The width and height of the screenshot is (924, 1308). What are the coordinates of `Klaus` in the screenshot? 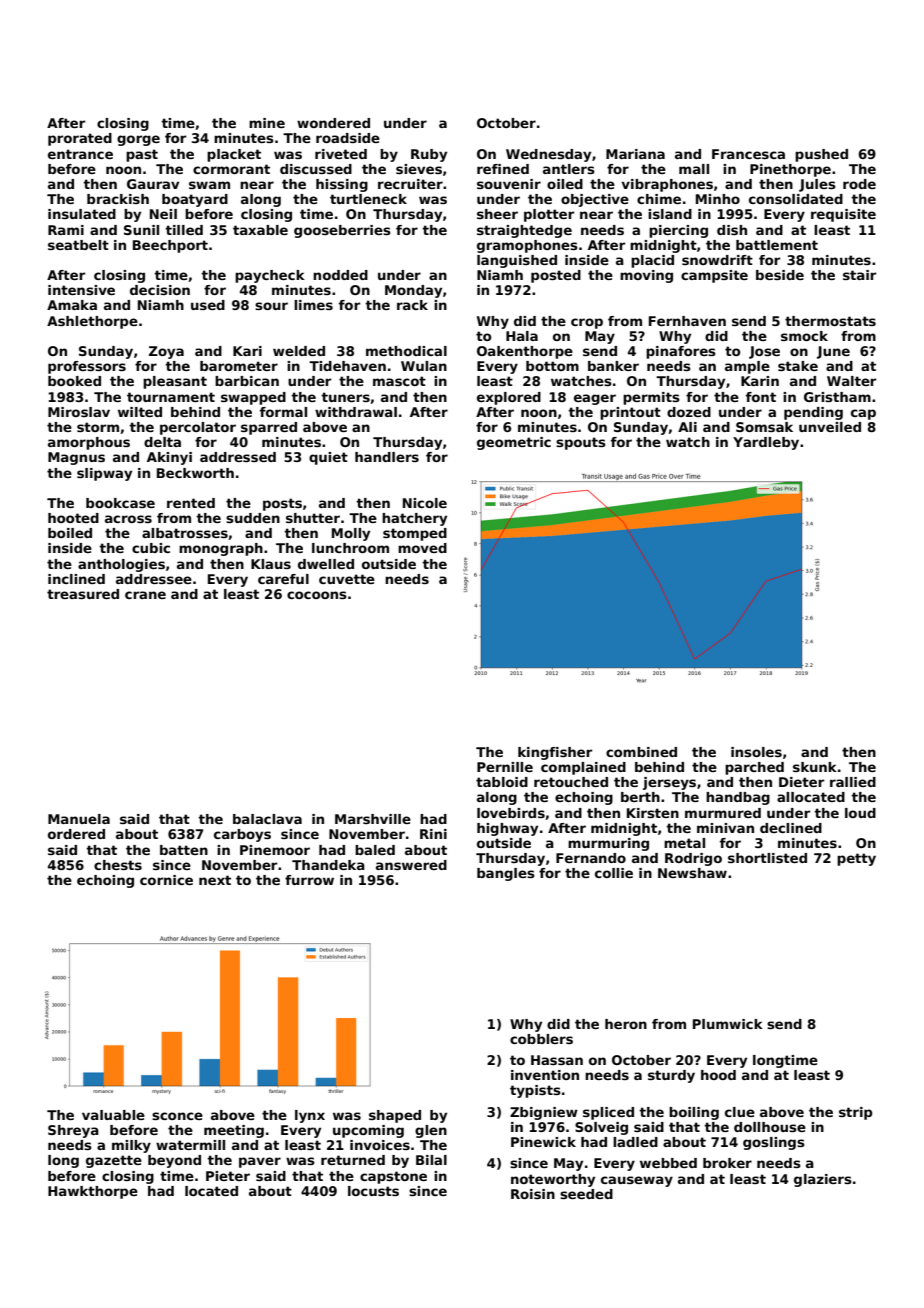 It's located at (271, 564).
